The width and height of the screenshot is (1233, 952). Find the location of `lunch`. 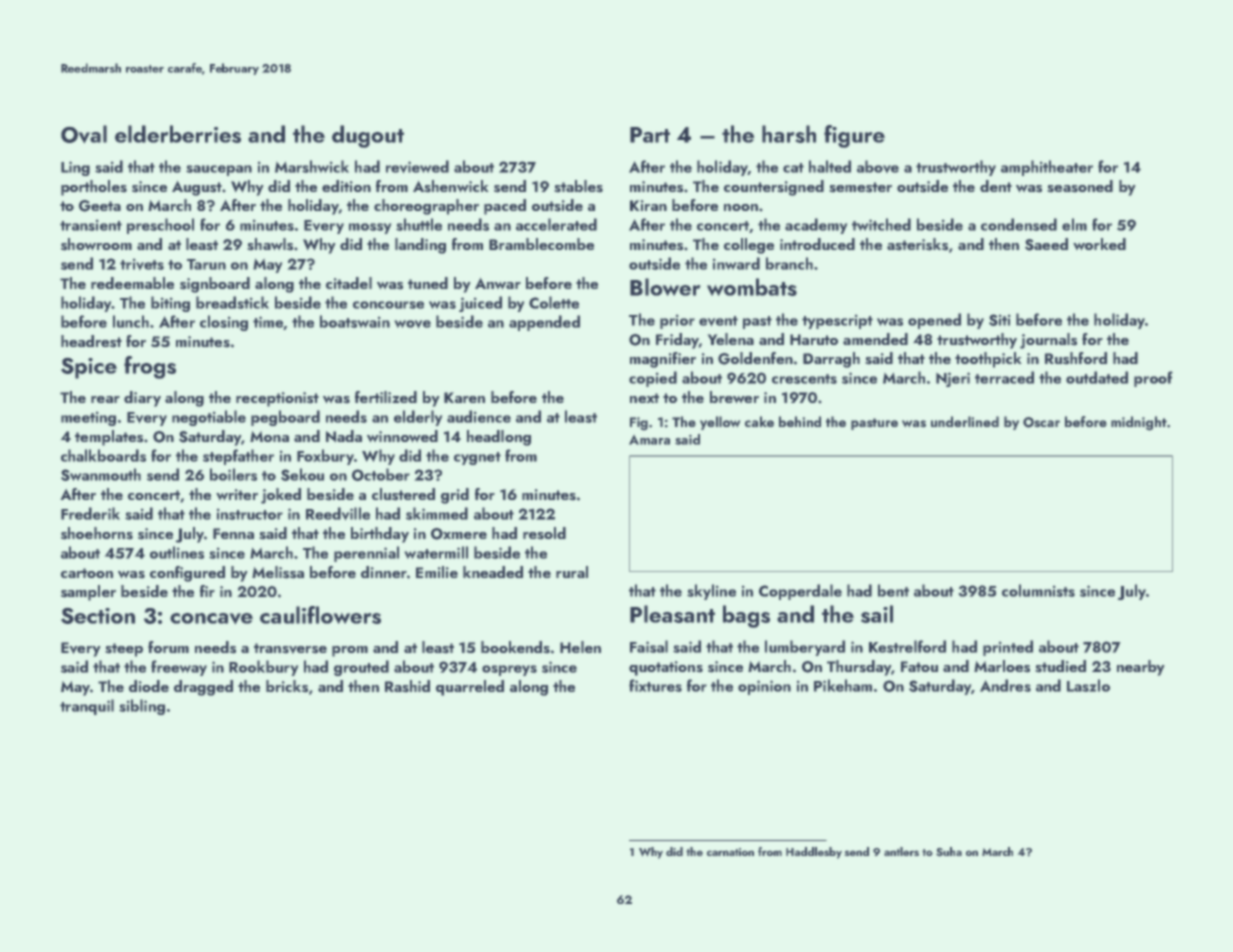

lunch is located at coordinates (131, 321).
